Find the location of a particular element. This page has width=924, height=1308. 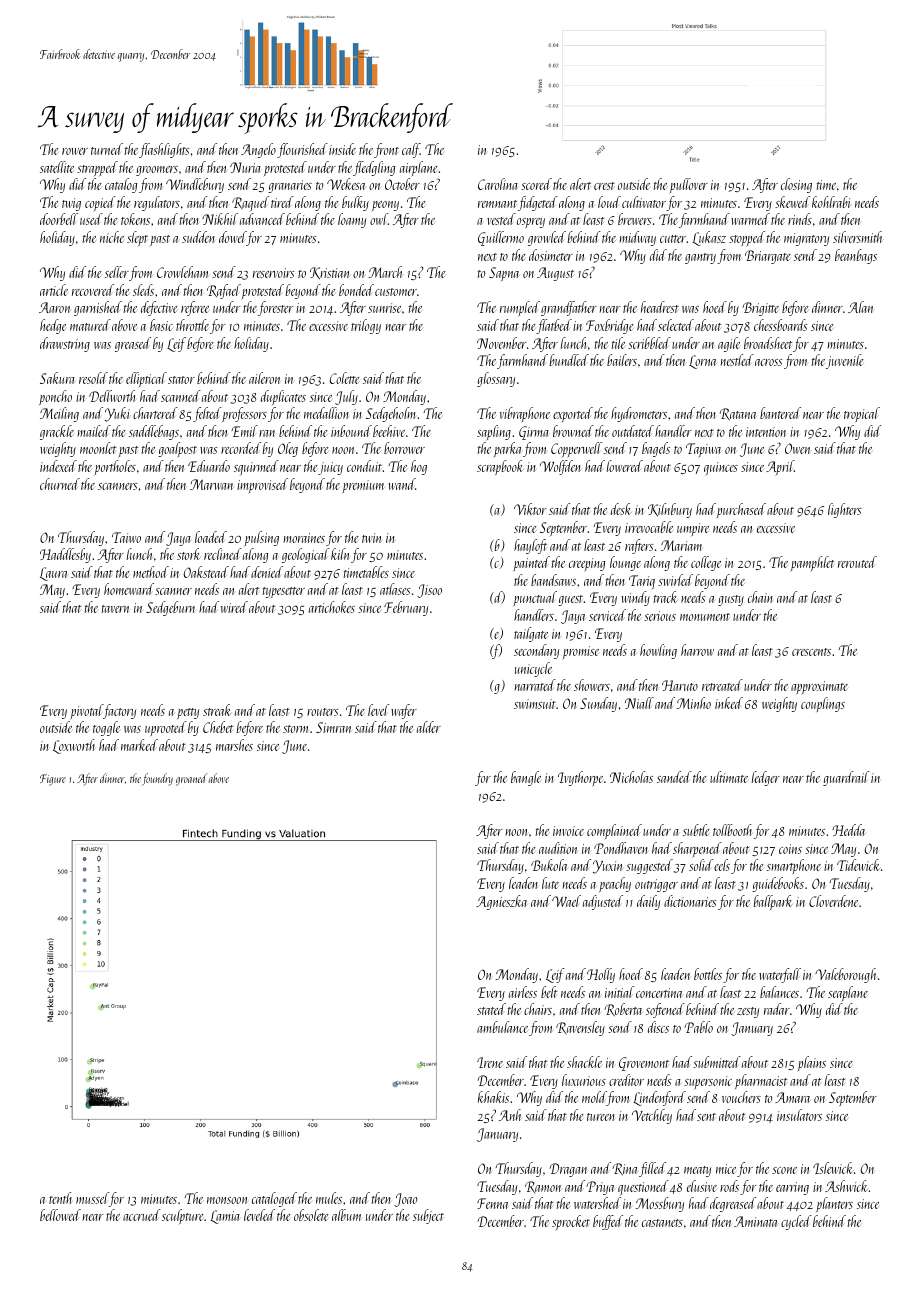

juvenile is located at coordinates (845, 361).
